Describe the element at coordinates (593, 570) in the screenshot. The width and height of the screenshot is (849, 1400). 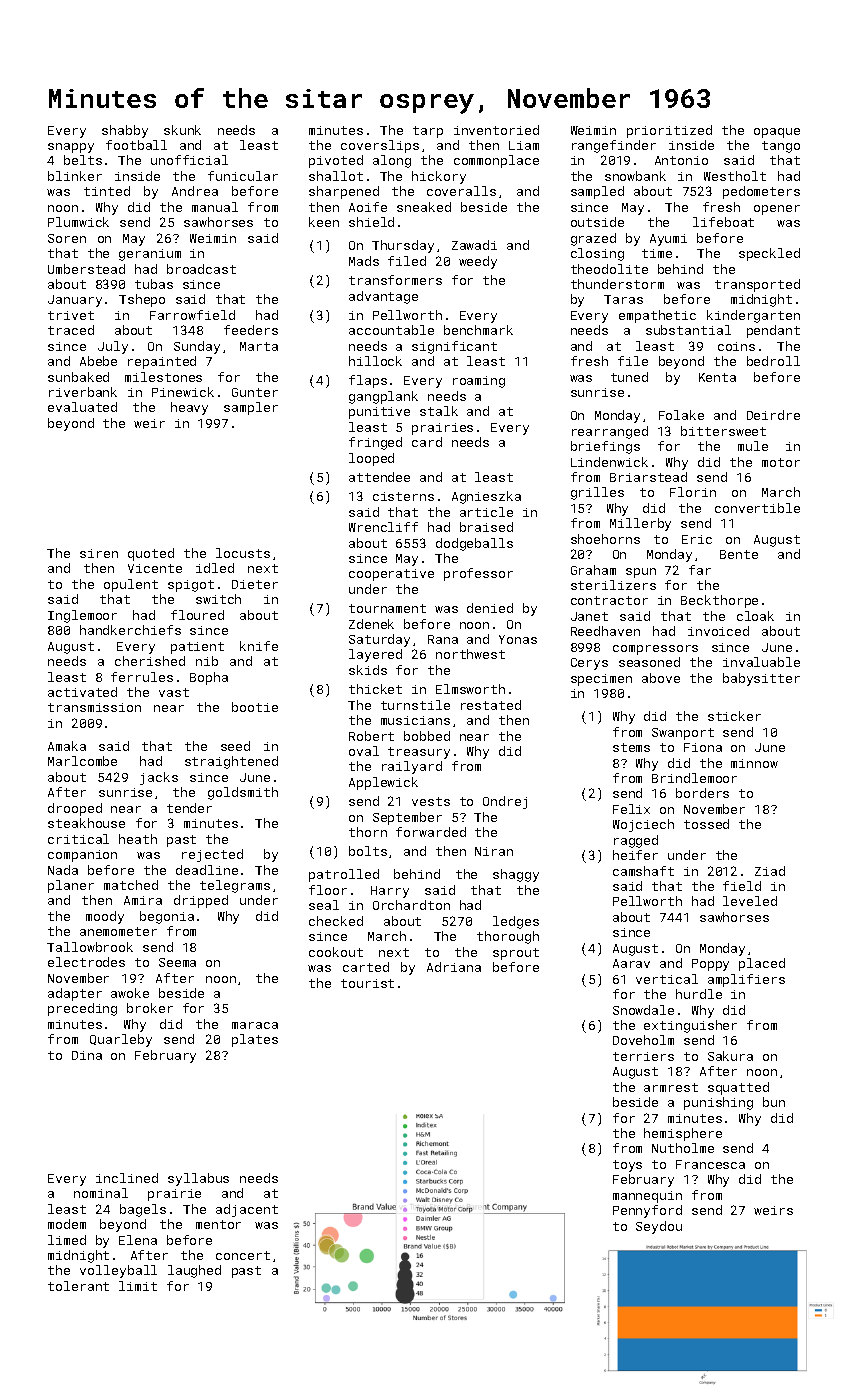
I see `Graham` at that location.
